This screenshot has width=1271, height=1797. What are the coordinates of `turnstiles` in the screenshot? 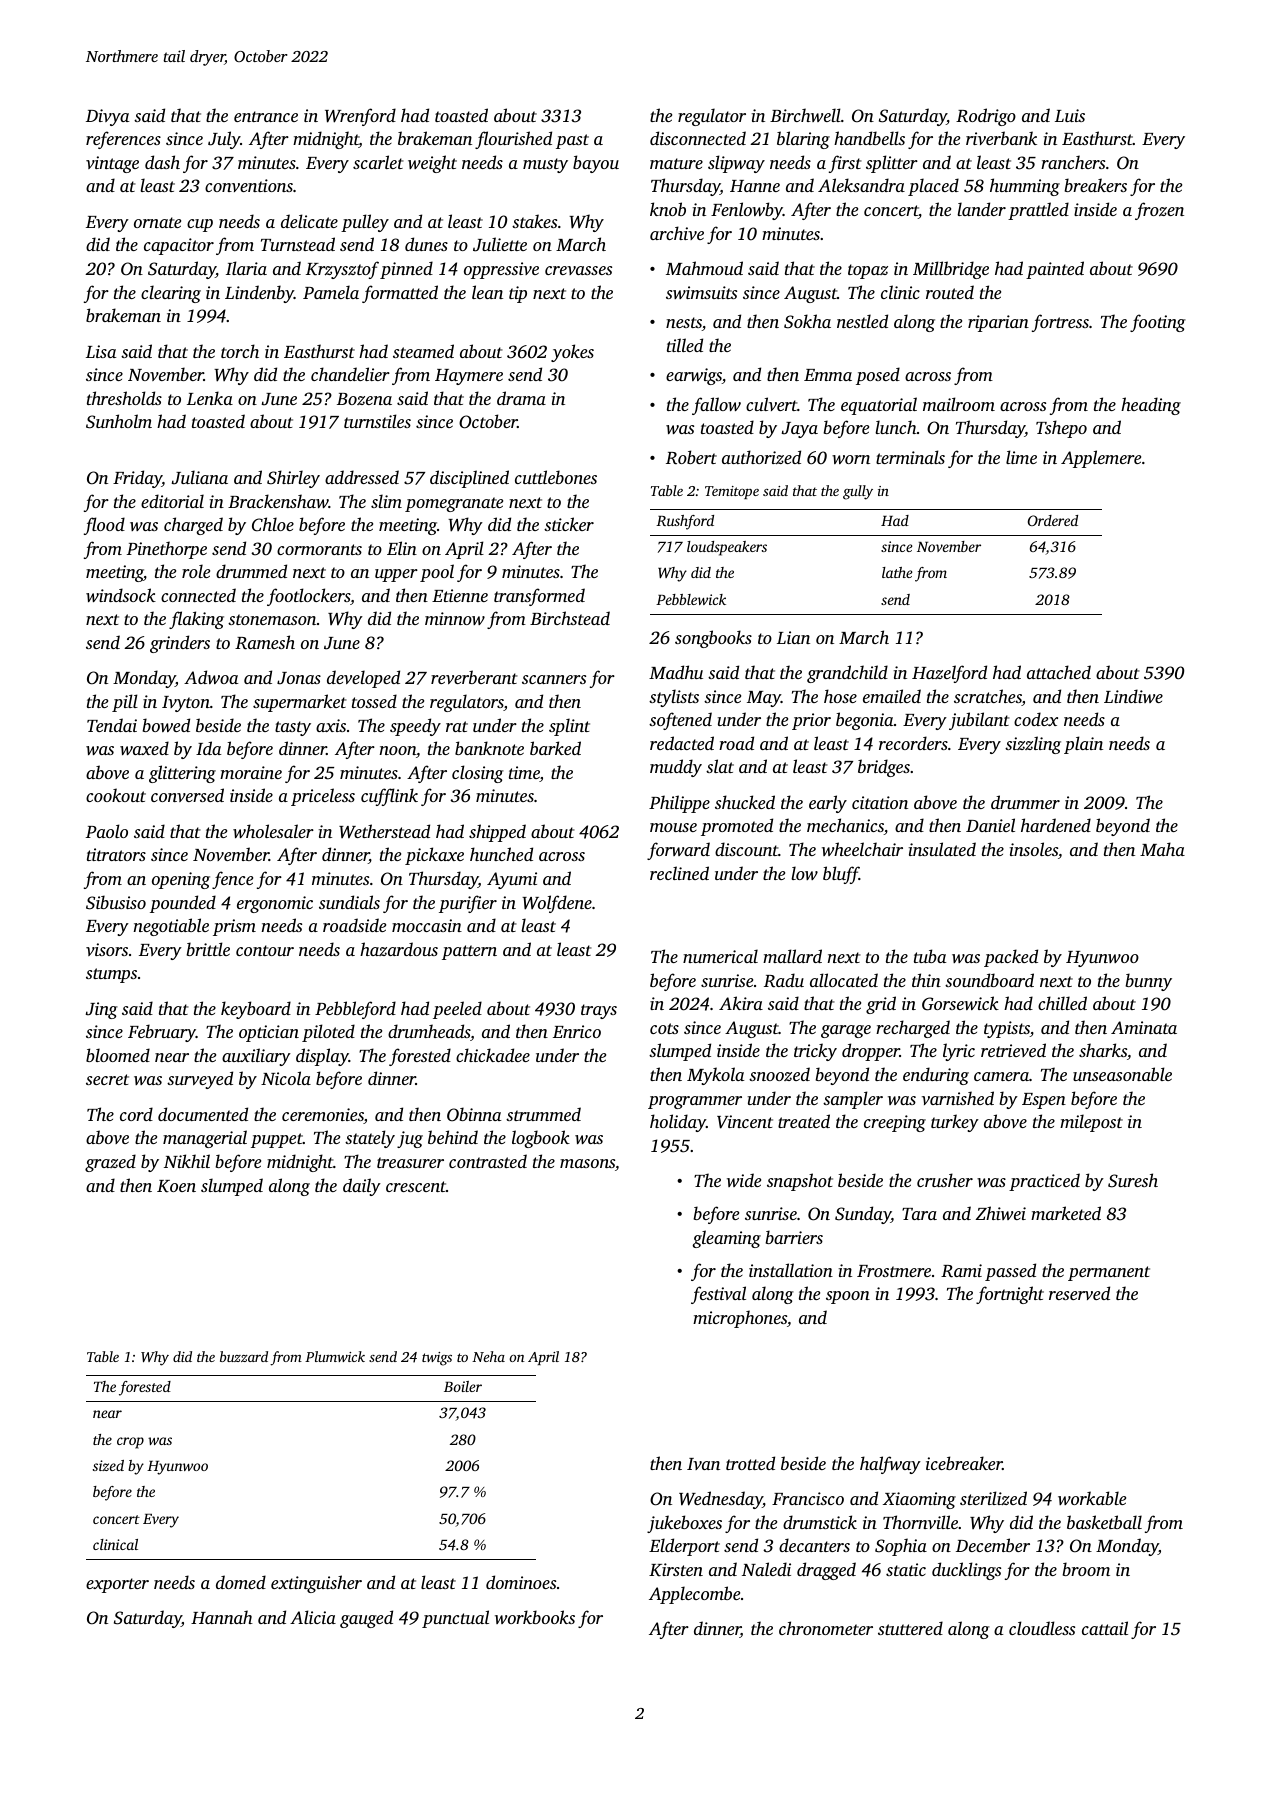 It's located at (377, 421).
